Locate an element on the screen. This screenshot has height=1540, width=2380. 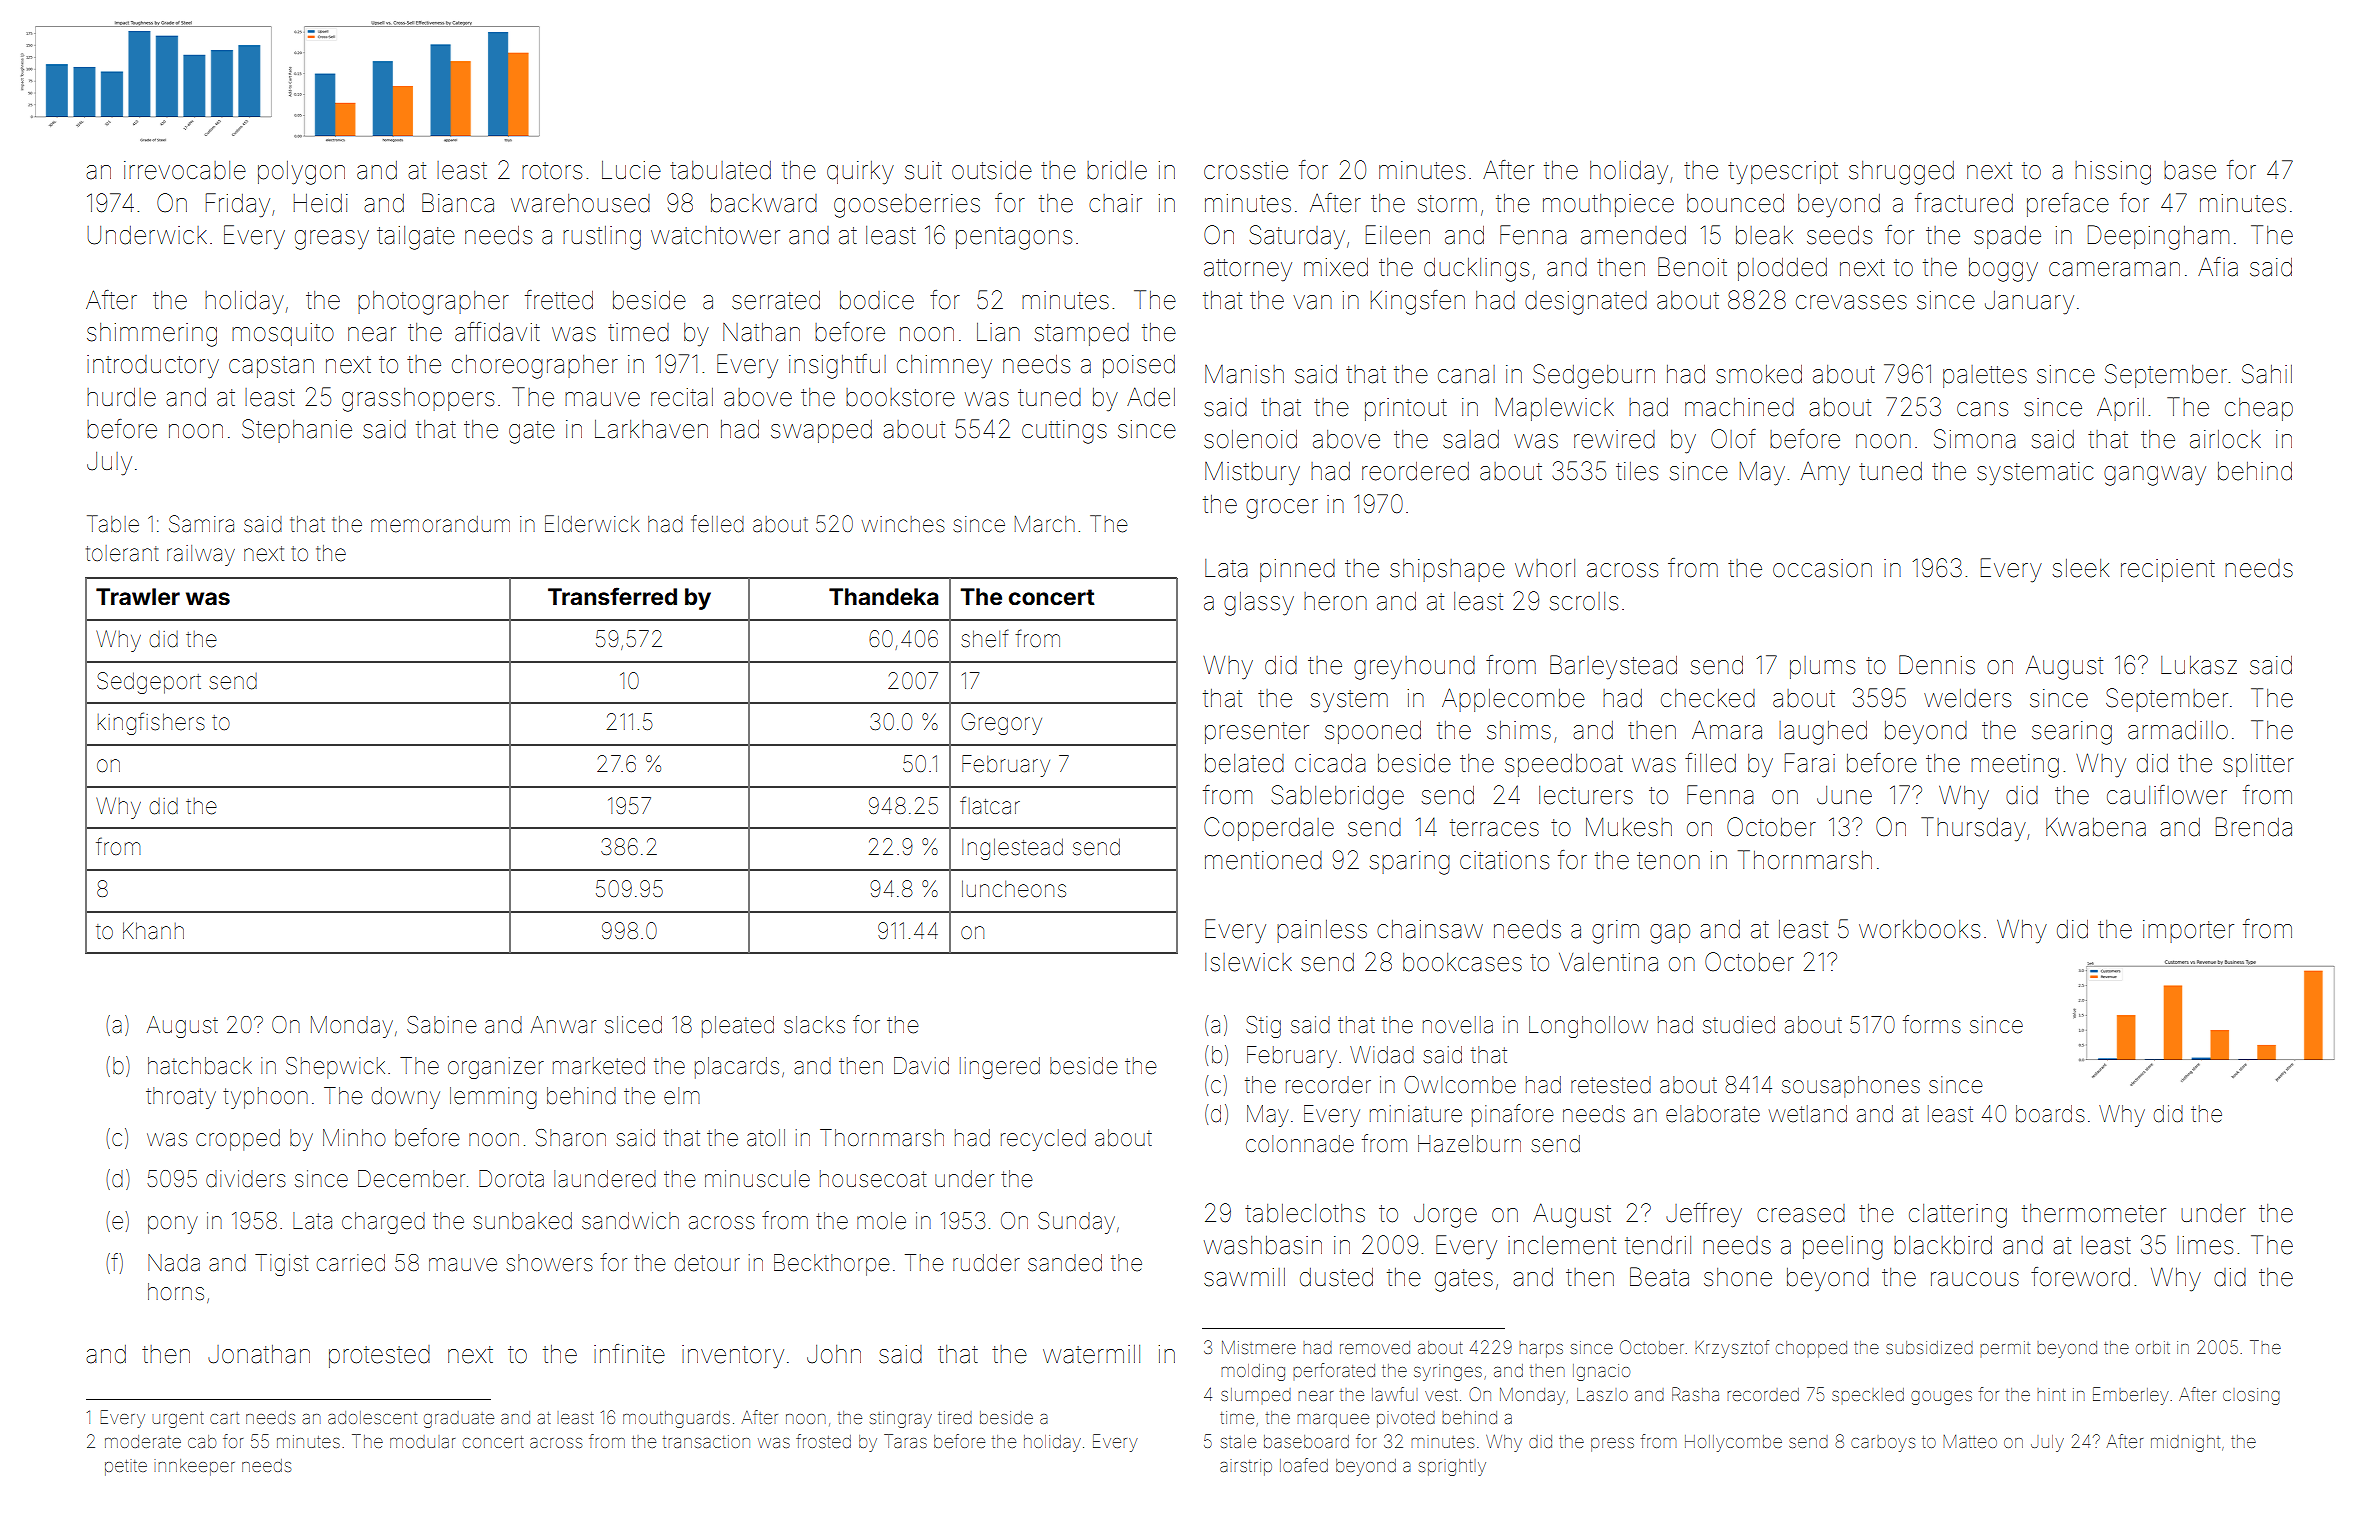
Samira is located at coordinates (201, 524).
